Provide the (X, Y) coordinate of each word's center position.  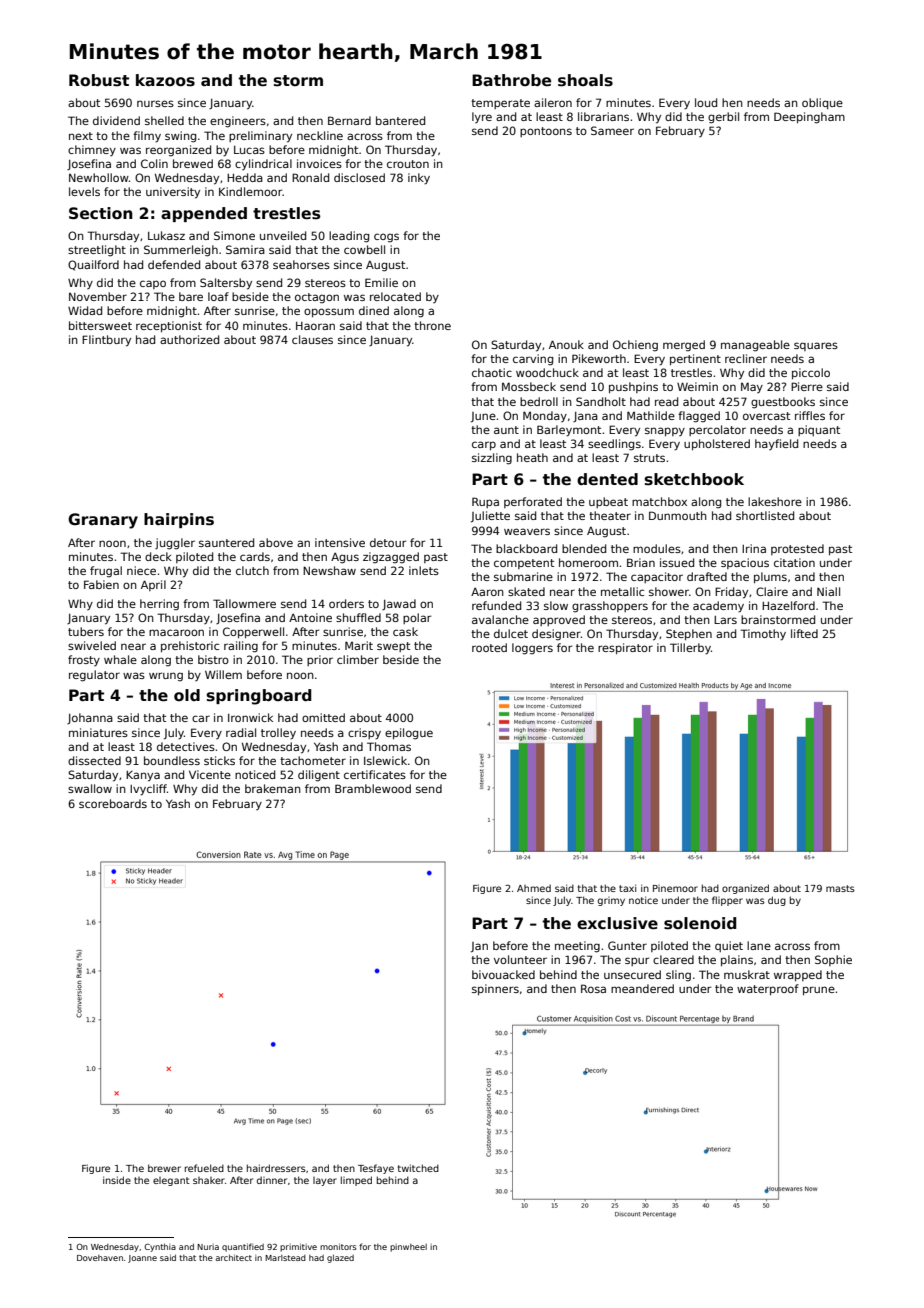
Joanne (142, 1259)
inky (419, 179)
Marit (359, 645)
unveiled (283, 235)
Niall (828, 591)
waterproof (768, 989)
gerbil (723, 118)
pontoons (546, 132)
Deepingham (809, 118)
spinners (495, 989)
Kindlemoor (251, 191)
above (276, 542)
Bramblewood (373, 788)
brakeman (273, 788)
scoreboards (113, 803)
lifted (804, 633)
